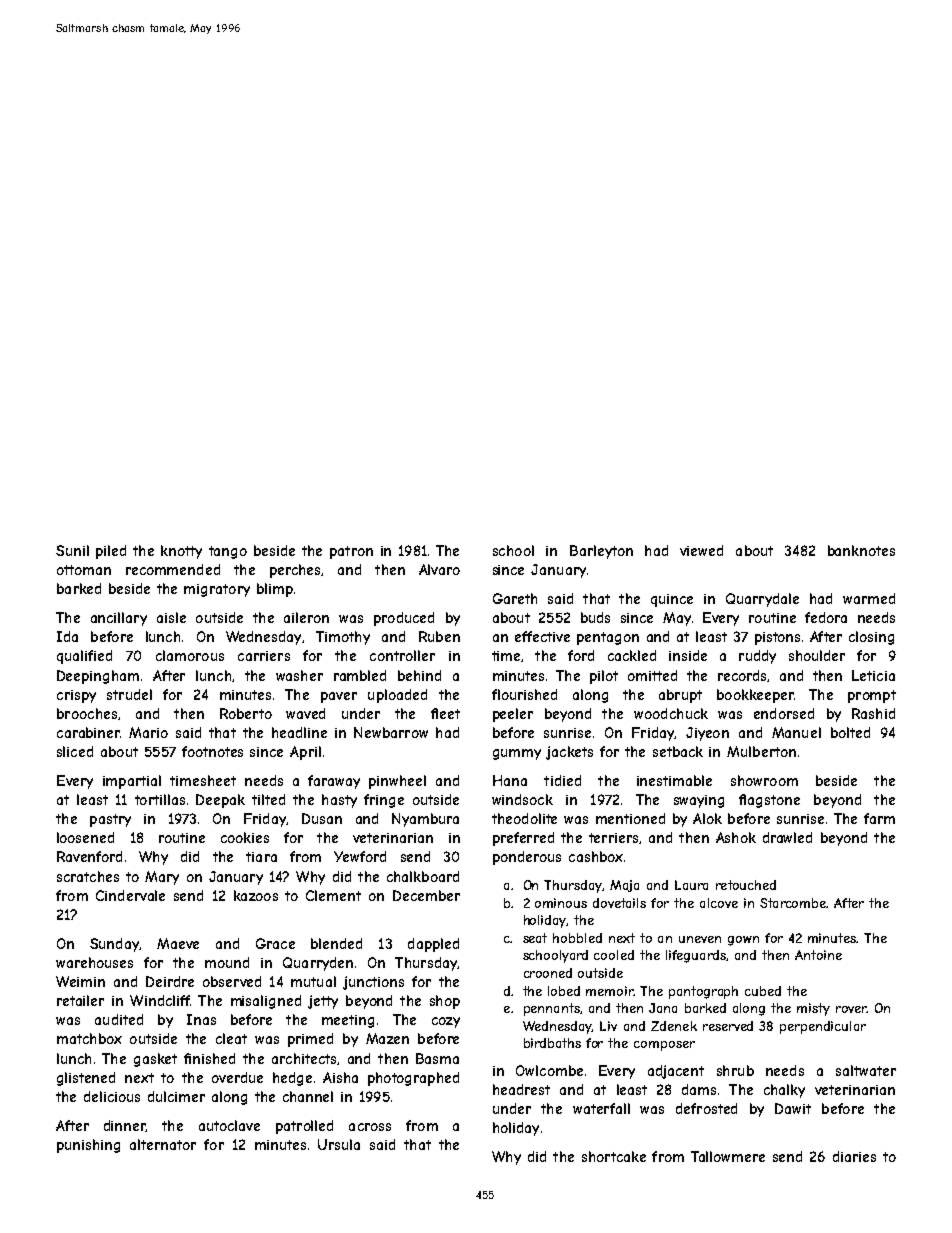  What do you see at coordinates (535, 938) in the document?
I see `seat` at bounding box center [535, 938].
